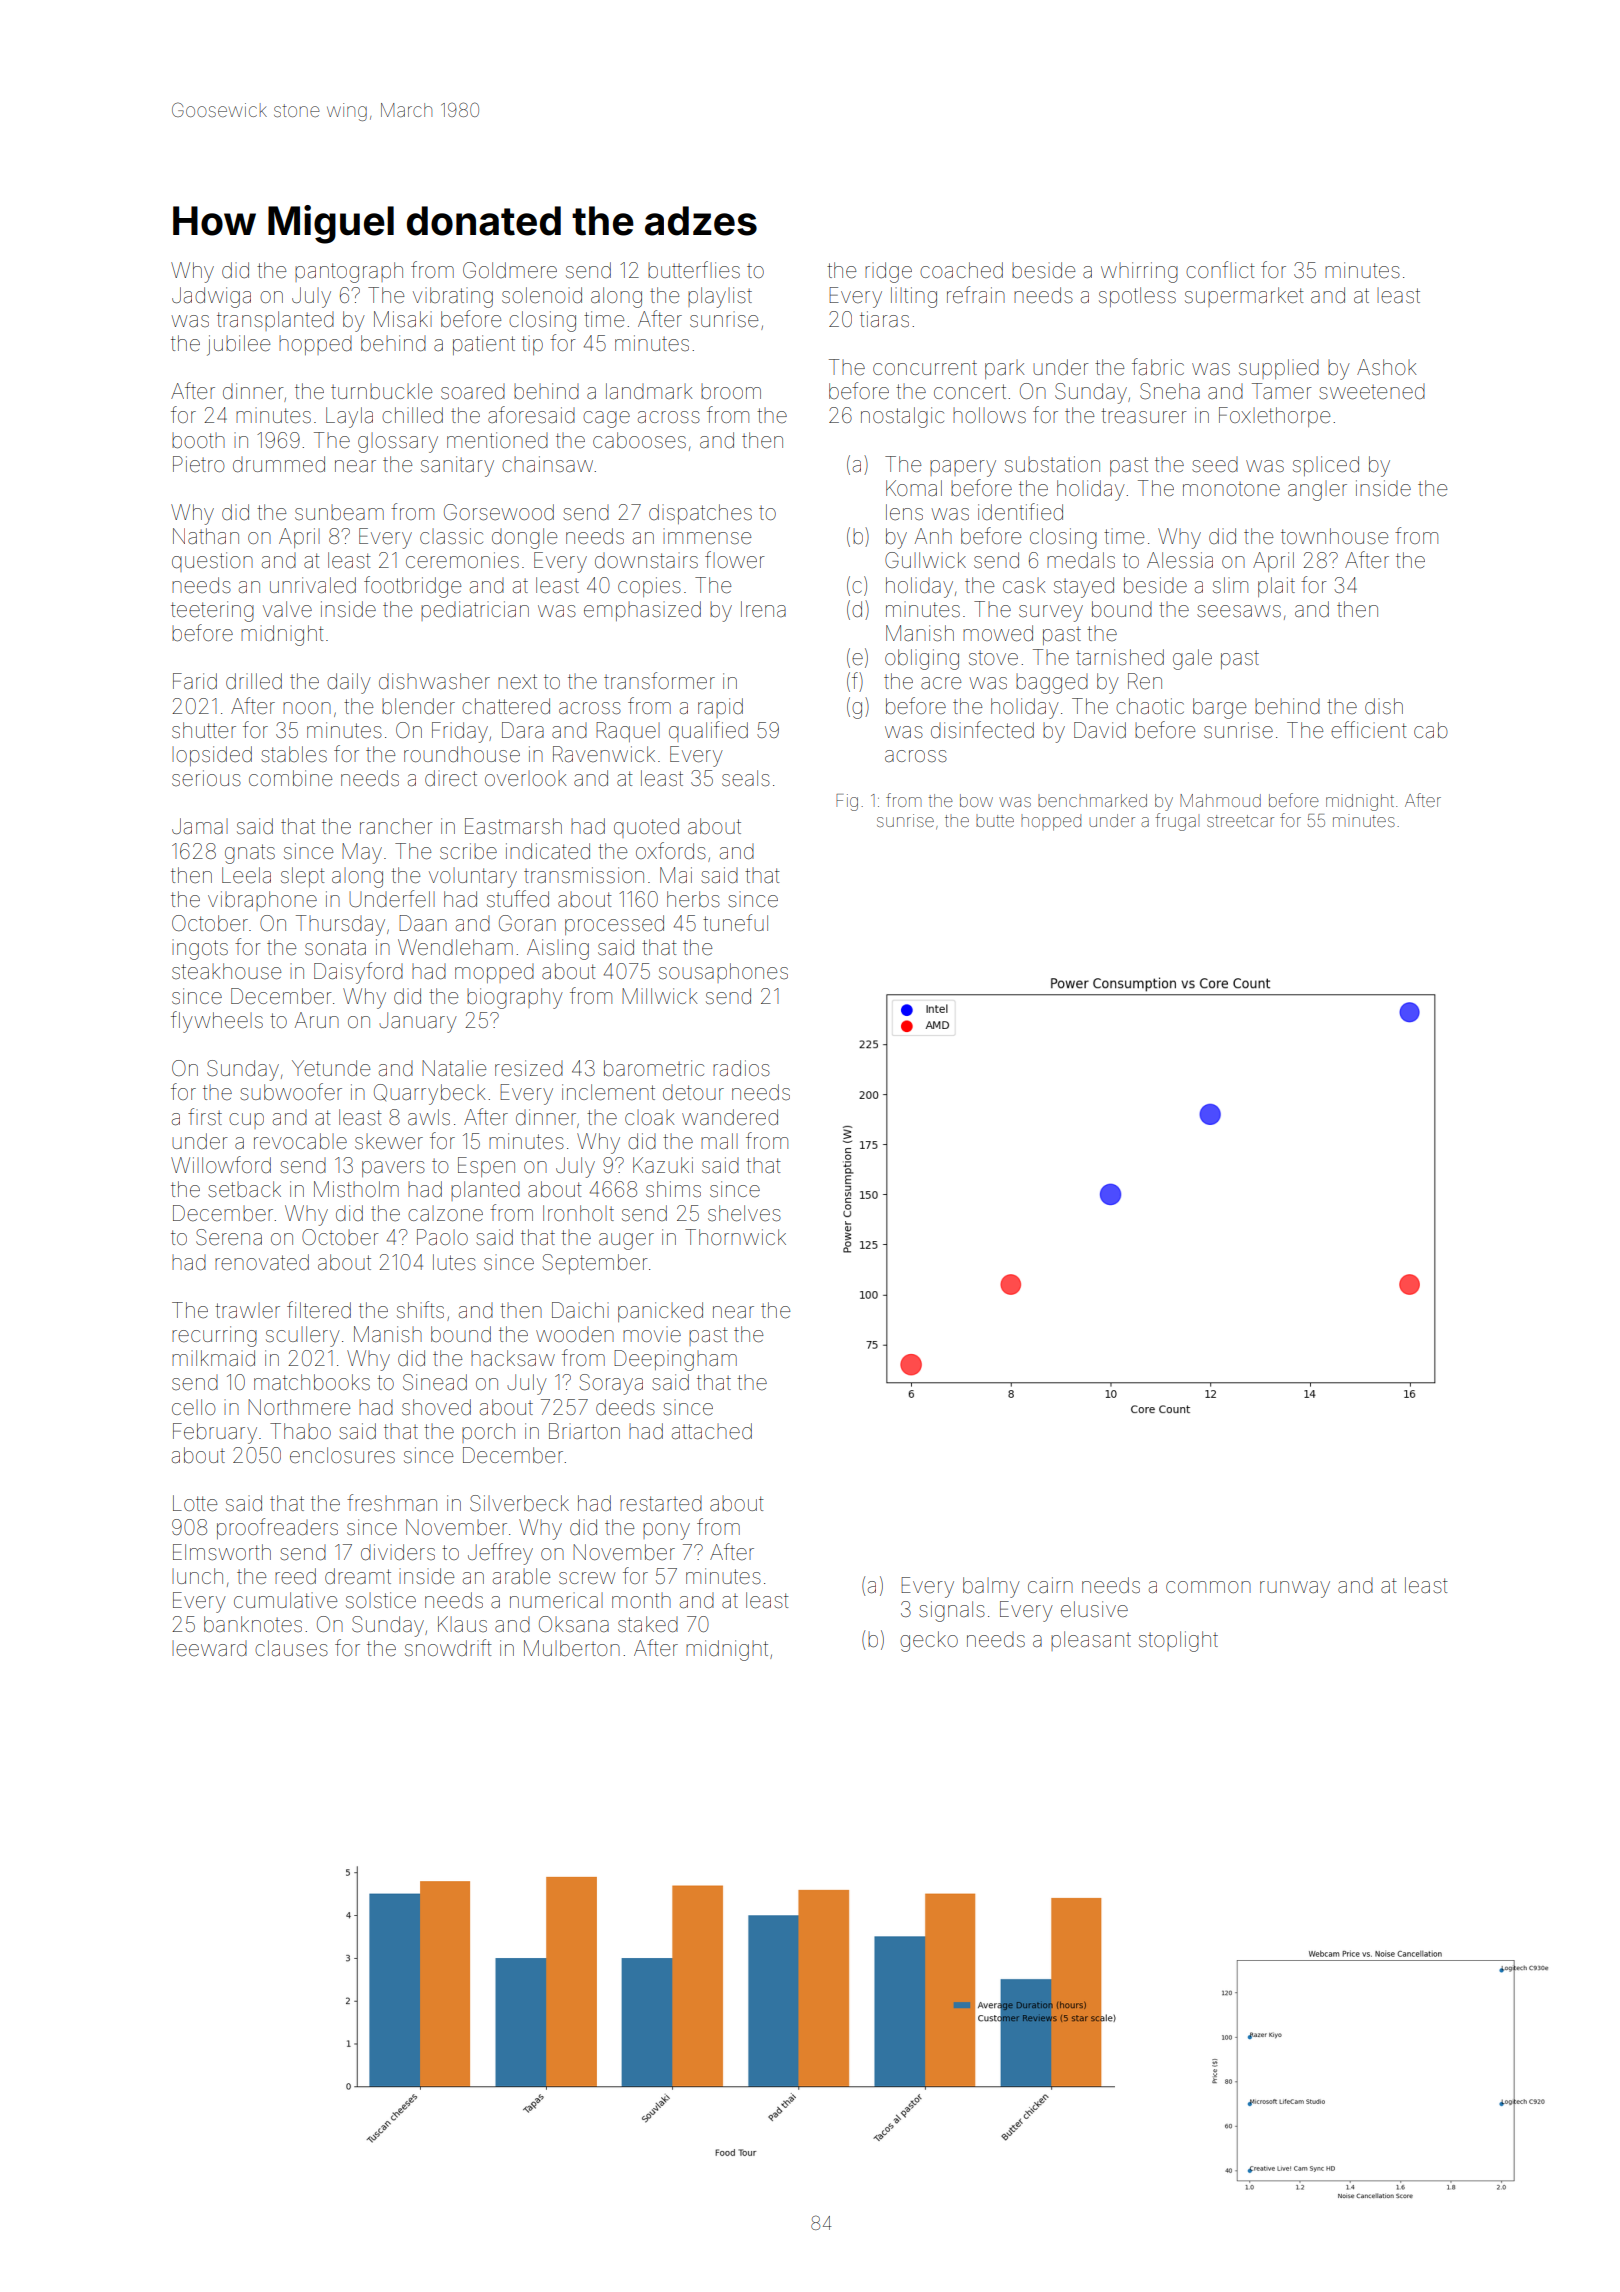 This screenshot has width=1620, height=2292. I want to click on Mahmoud, so click(1220, 800).
